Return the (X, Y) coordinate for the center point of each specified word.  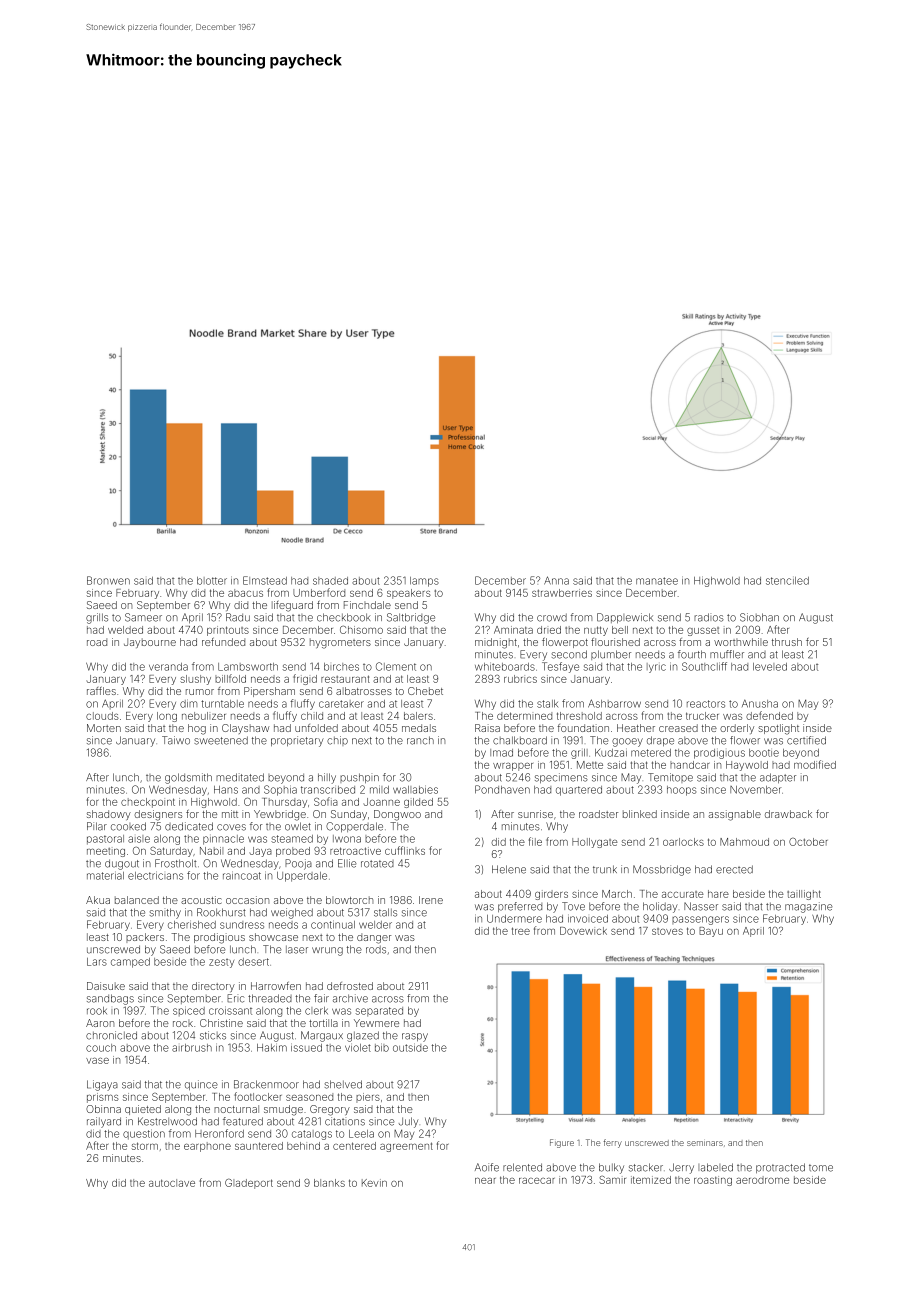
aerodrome (762, 1180)
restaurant (345, 679)
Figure (562, 1143)
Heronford (219, 1133)
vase (97, 1061)
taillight (804, 895)
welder (375, 925)
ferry (613, 1143)
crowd (552, 618)
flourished (615, 642)
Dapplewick (625, 618)
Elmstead (265, 580)
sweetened (221, 740)
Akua (98, 900)
